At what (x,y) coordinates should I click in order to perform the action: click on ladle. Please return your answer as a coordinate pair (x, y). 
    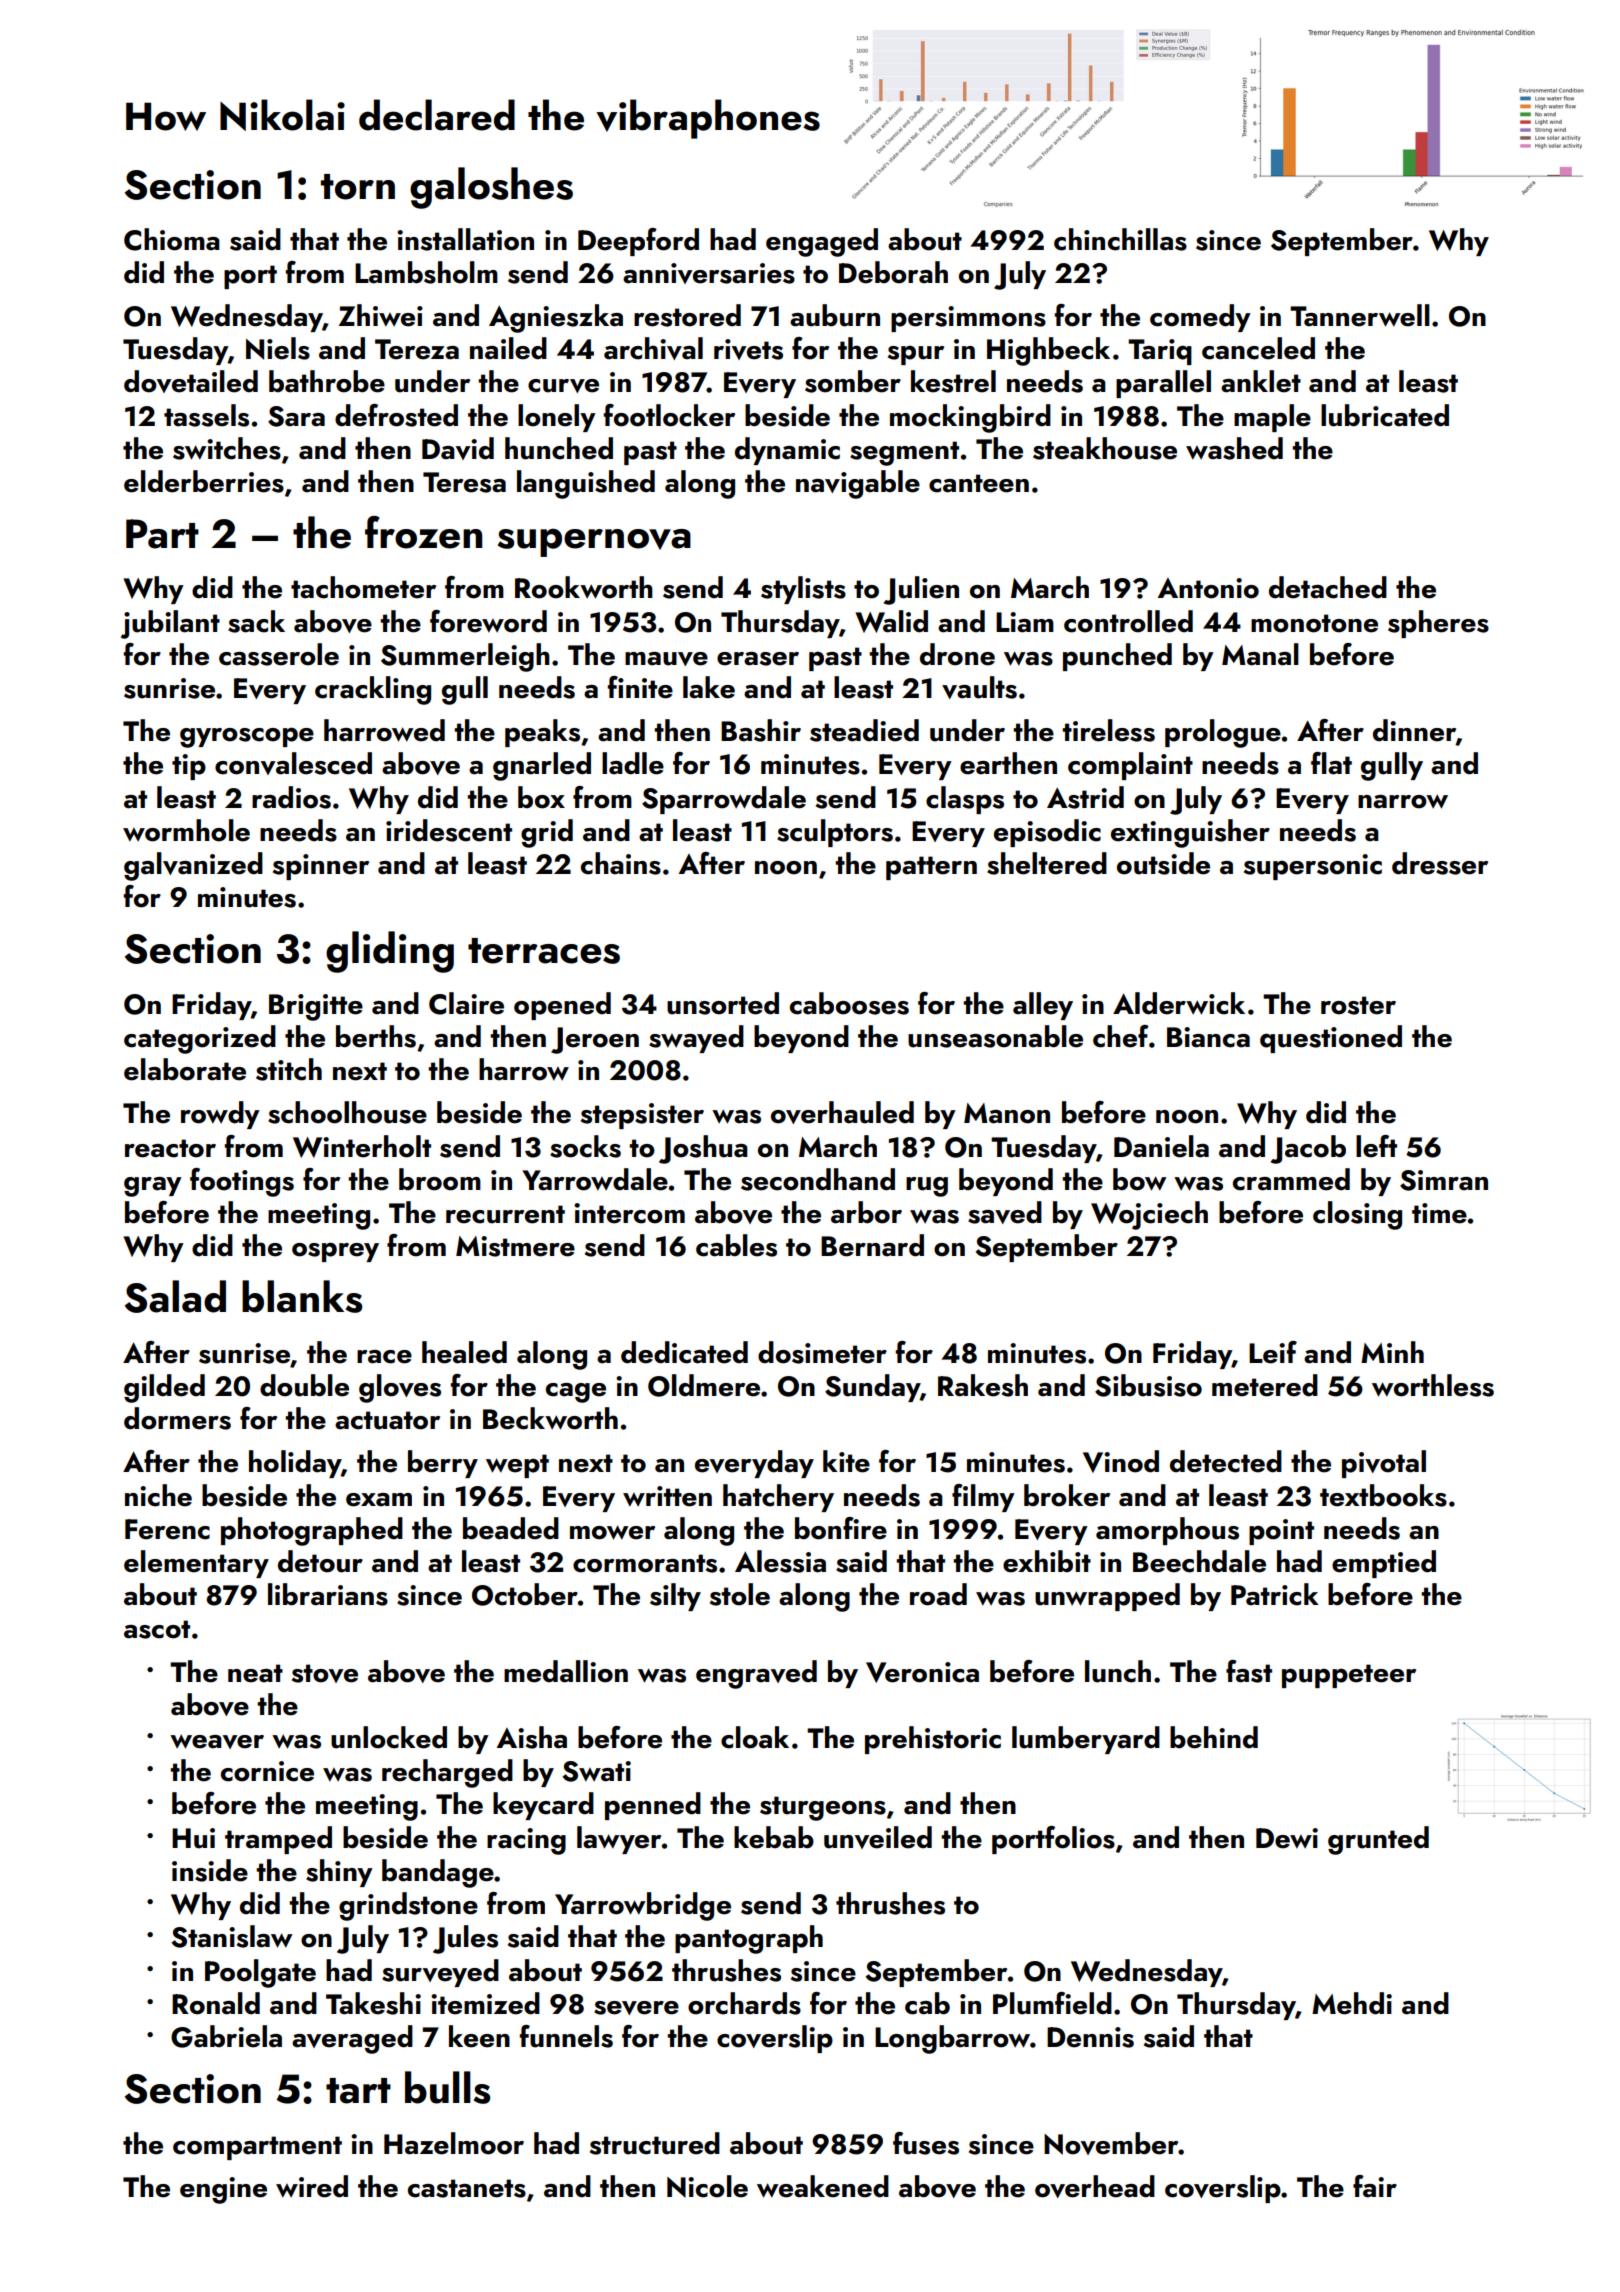
    Looking at the image, I should click on (633, 763).
